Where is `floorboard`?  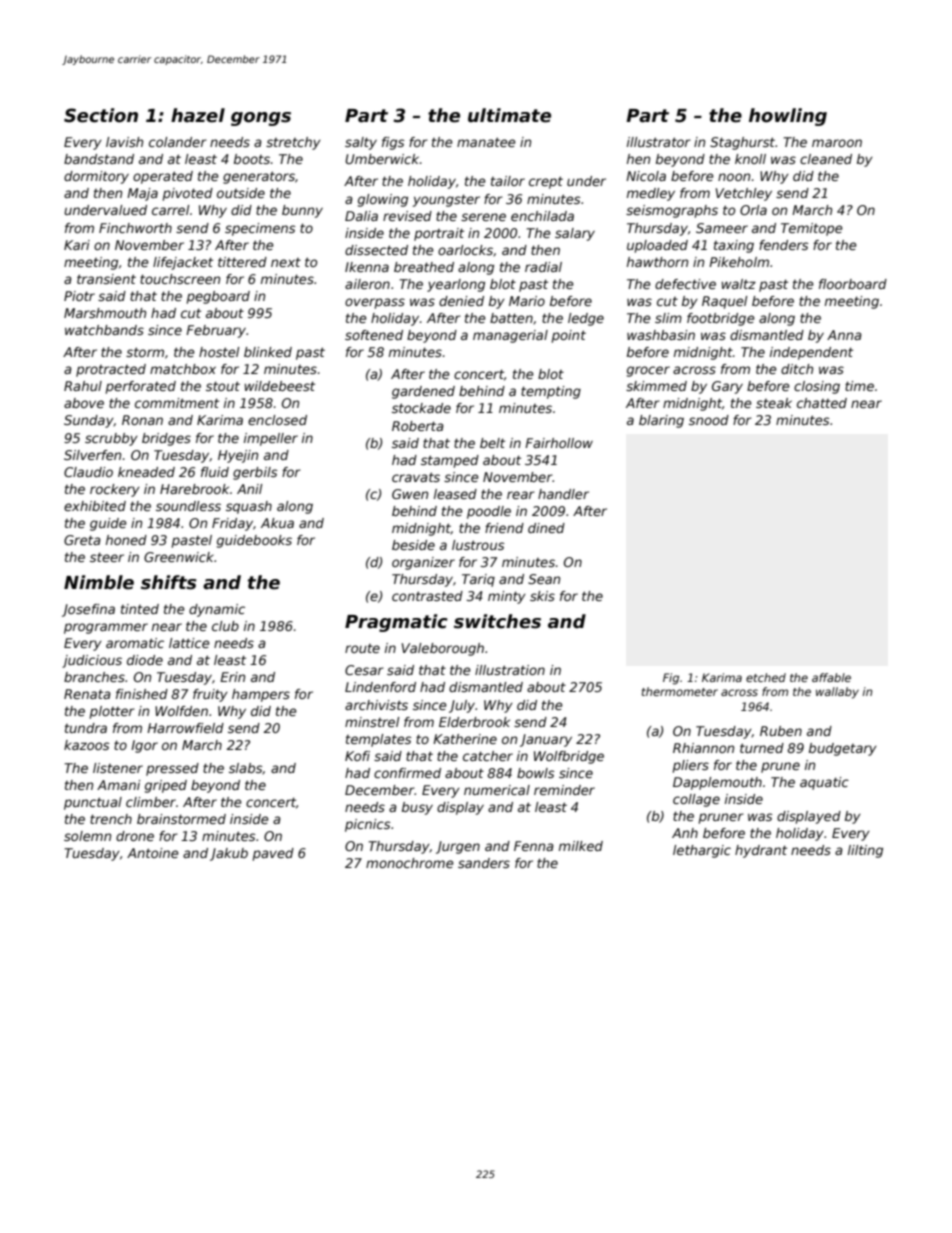 floorboard is located at coordinates (853, 284).
